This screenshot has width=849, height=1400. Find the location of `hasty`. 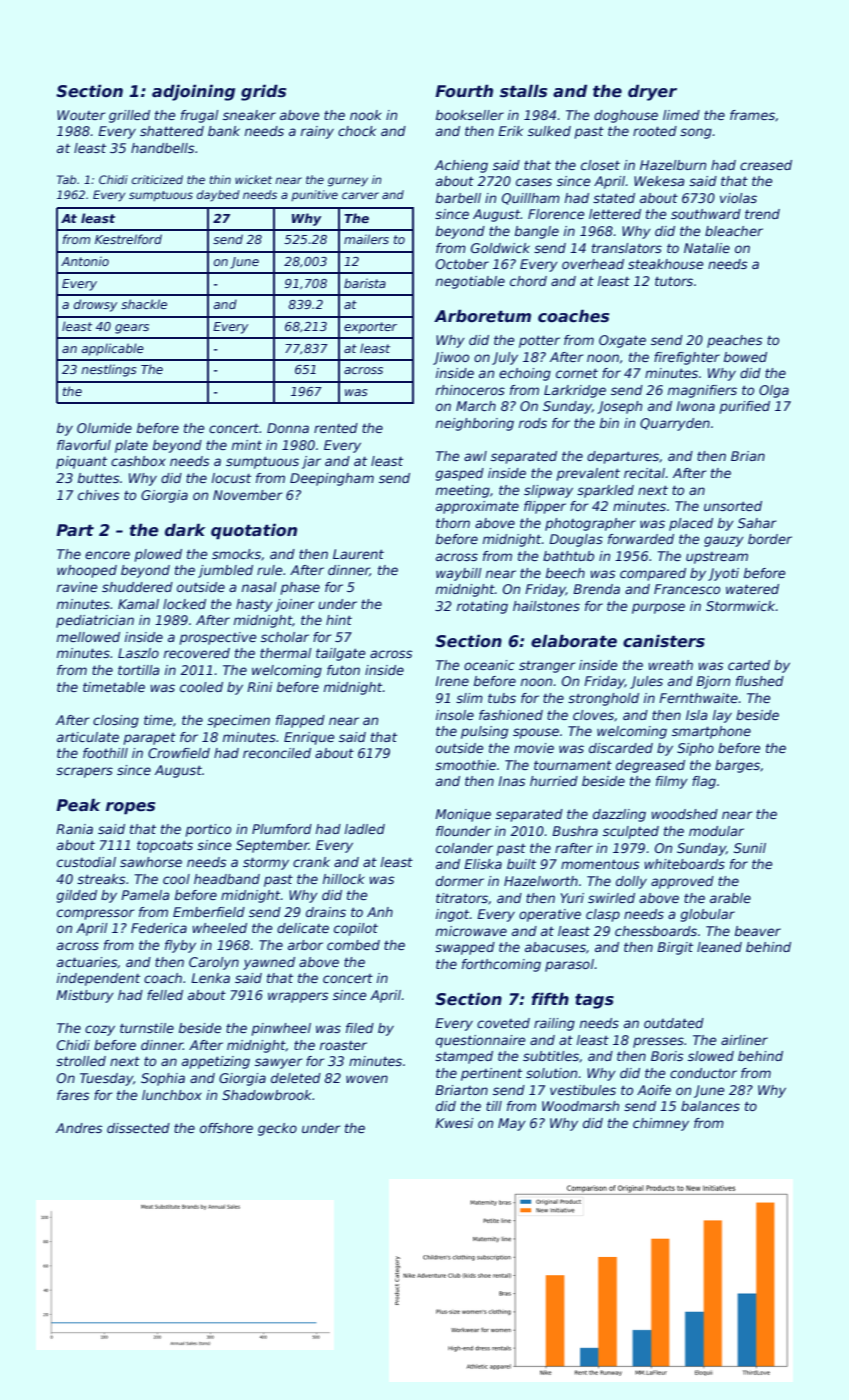

hasty is located at coordinates (254, 605).
